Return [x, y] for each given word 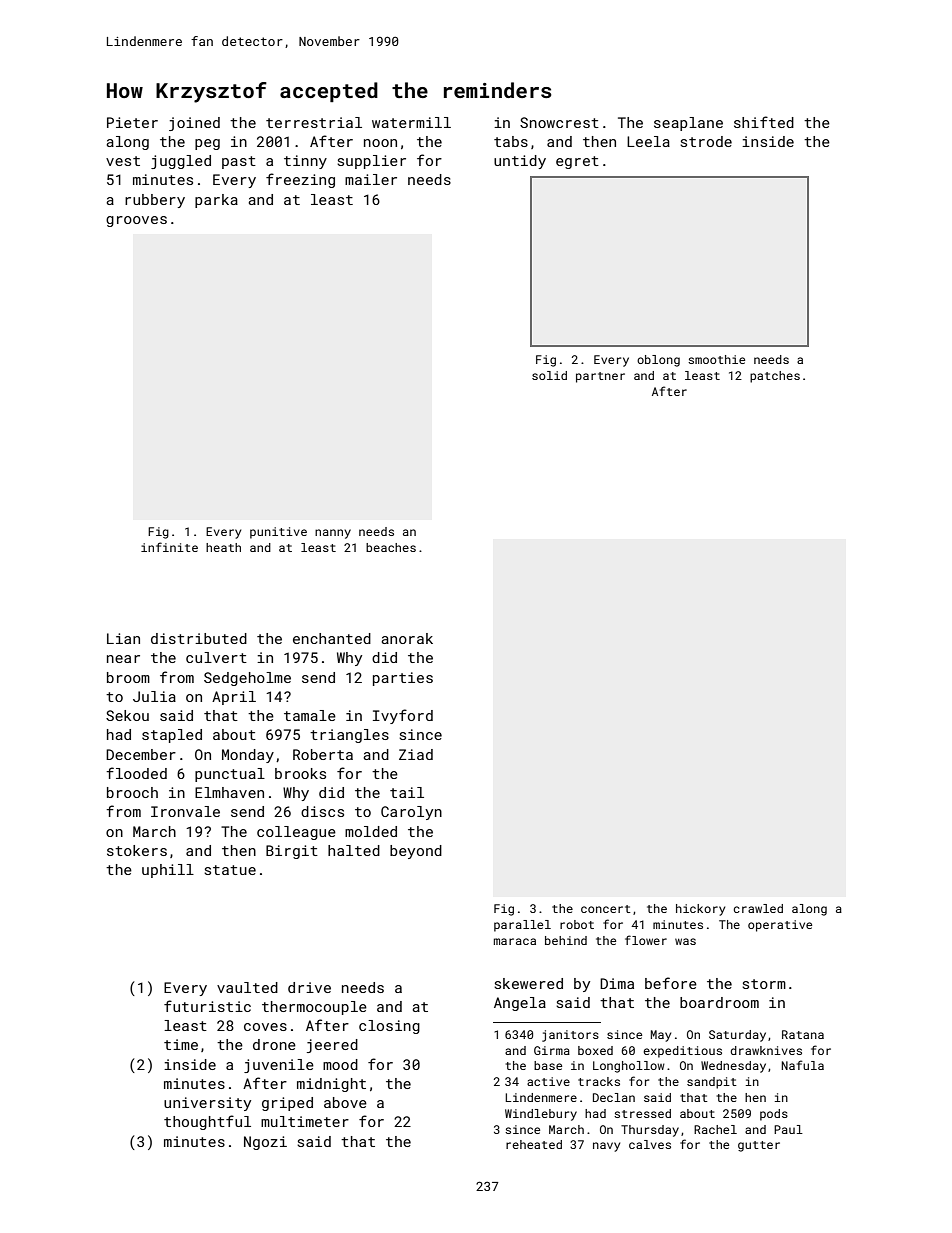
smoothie [716, 359]
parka [216, 201]
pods [774, 1115]
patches [775, 377]
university [207, 1104]
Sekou [127, 715]
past [239, 162]
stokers [137, 850]
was [685, 941]
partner [600, 377]
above [345, 1102]
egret [577, 162]
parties [403, 679]
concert [606, 909]
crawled [758, 908]
